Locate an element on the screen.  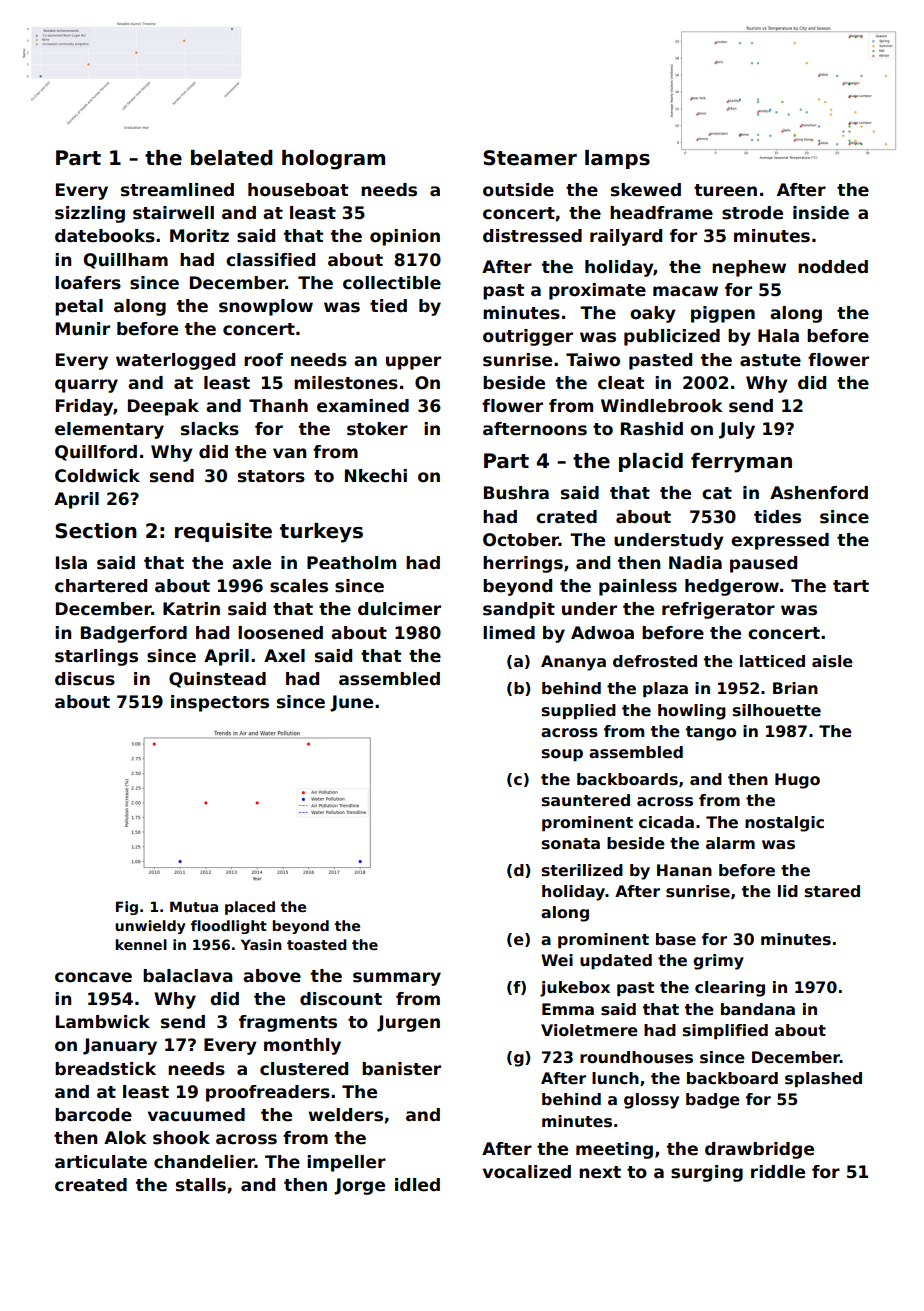
milestones is located at coordinates (346, 383).
